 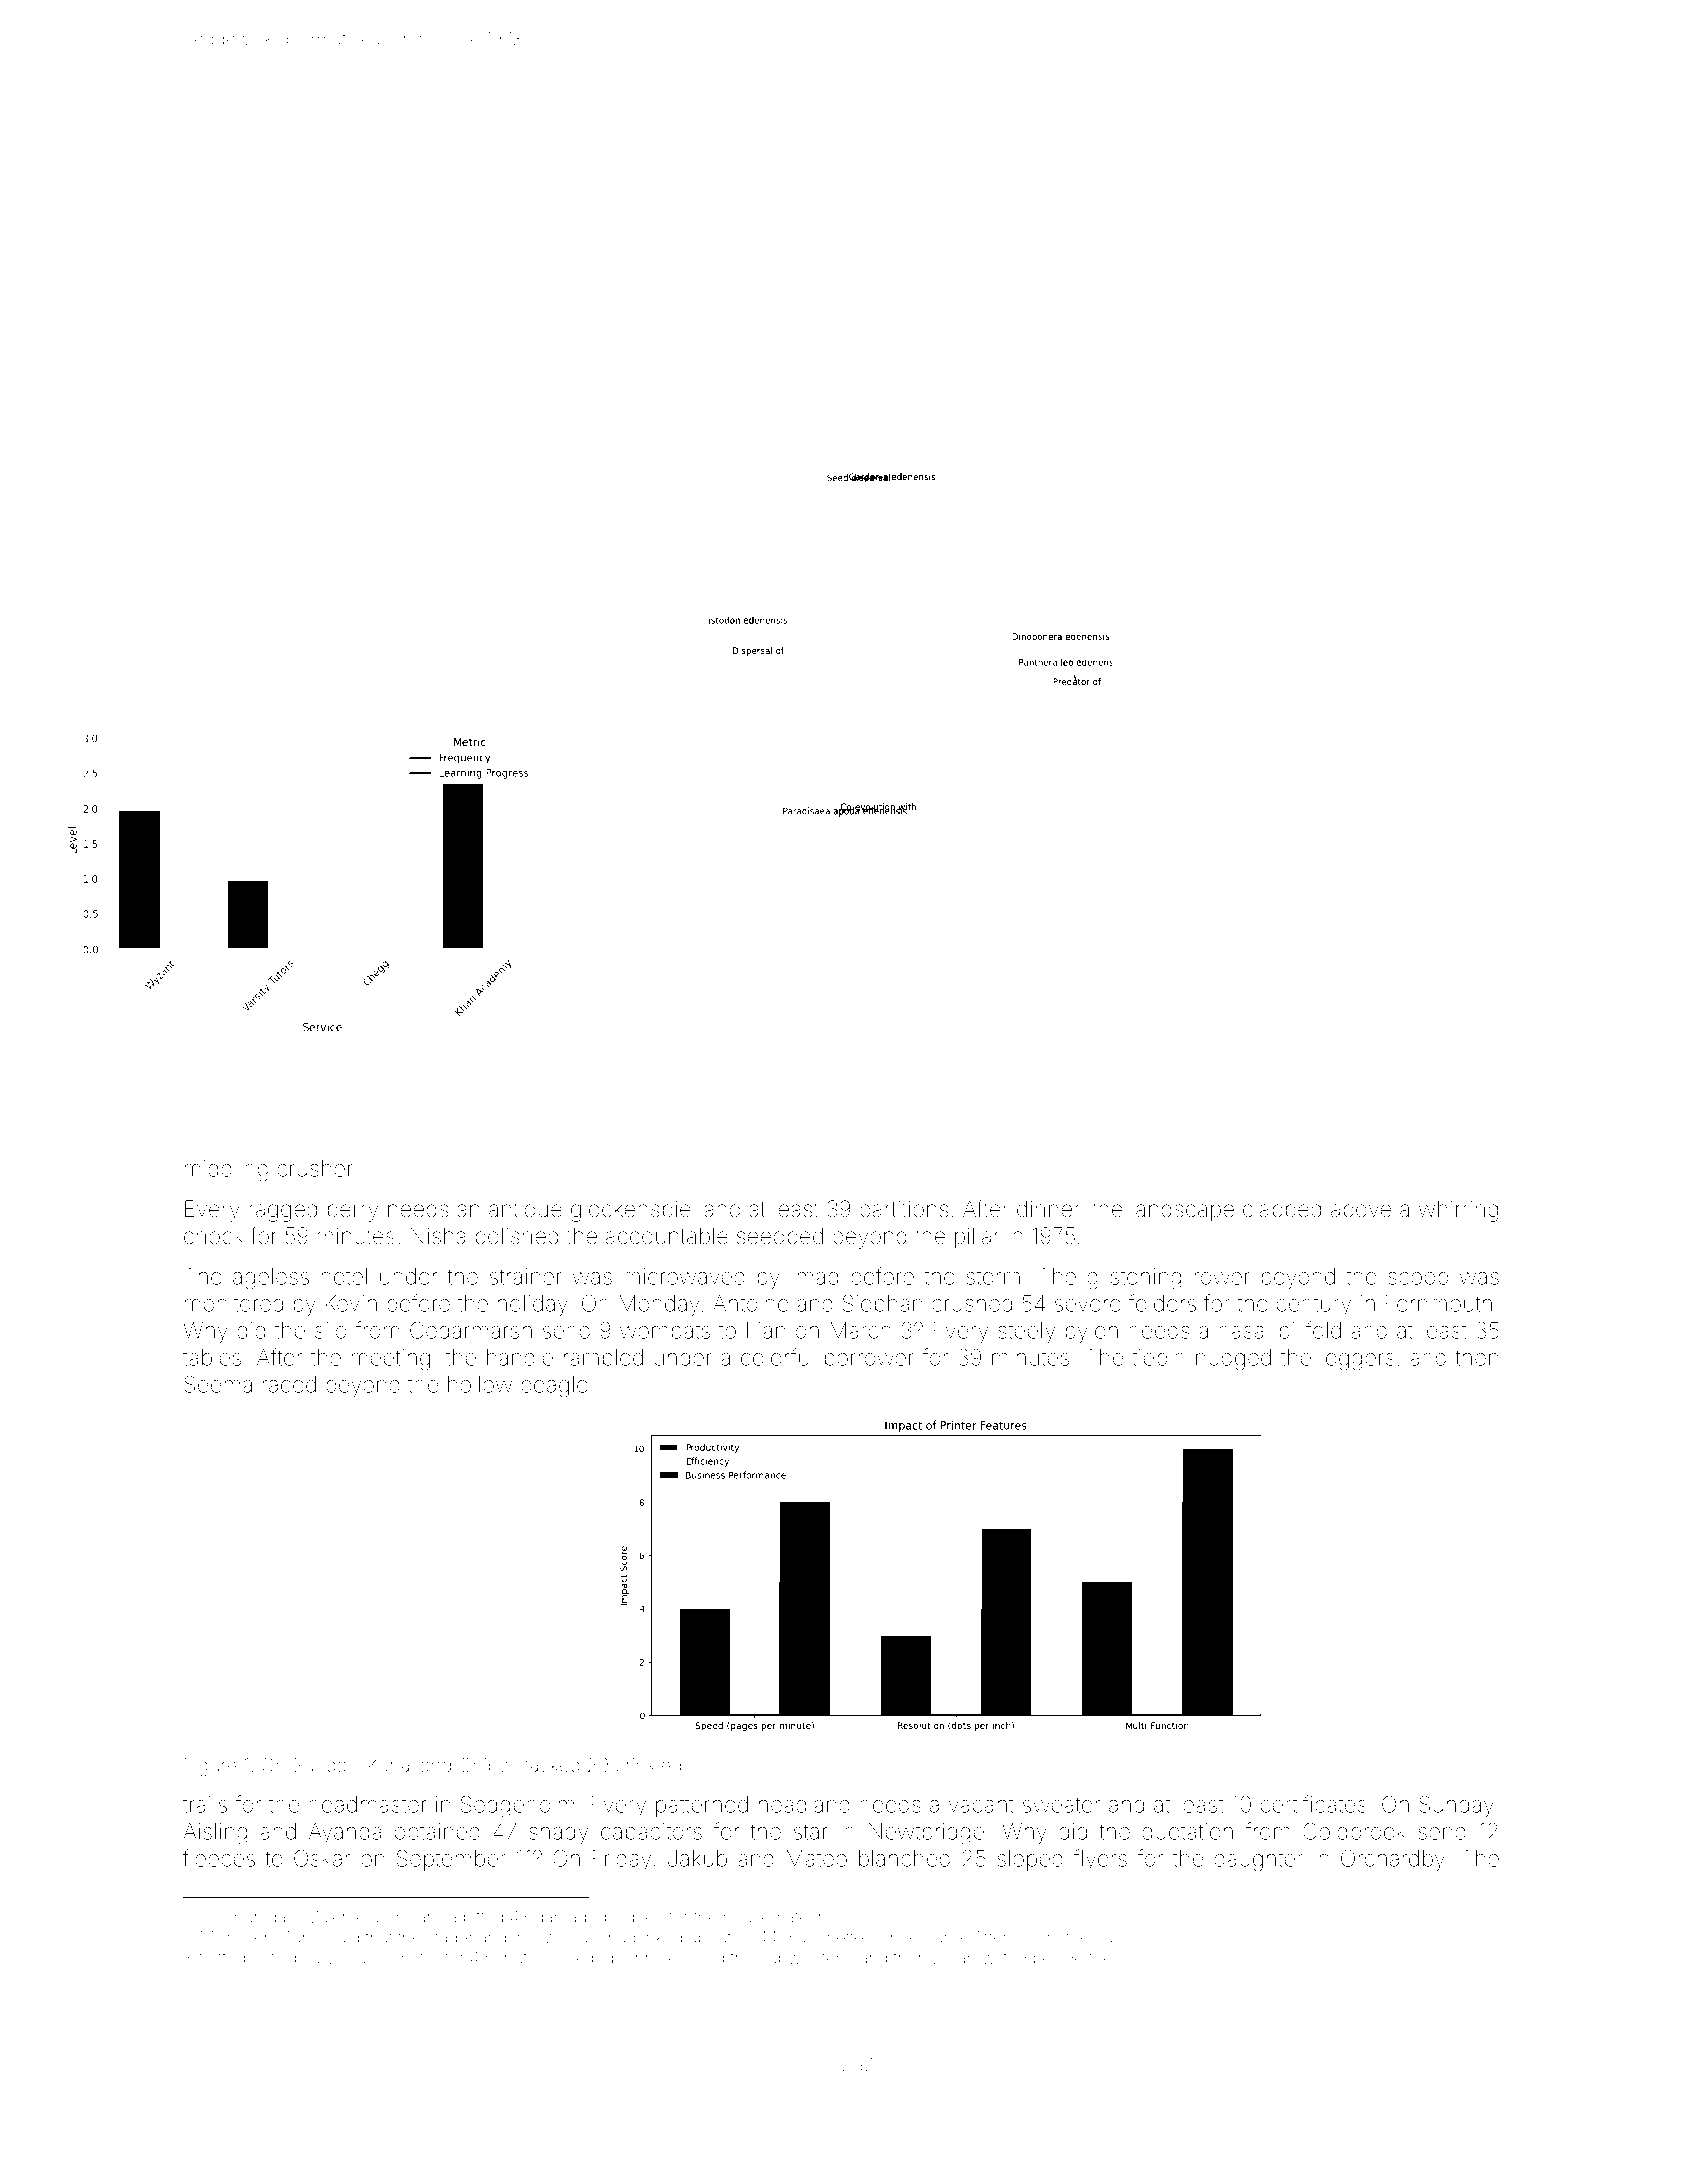 What do you see at coordinates (222, 1958) in the document?
I see `trotted` at bounding box center [222, 1958].
